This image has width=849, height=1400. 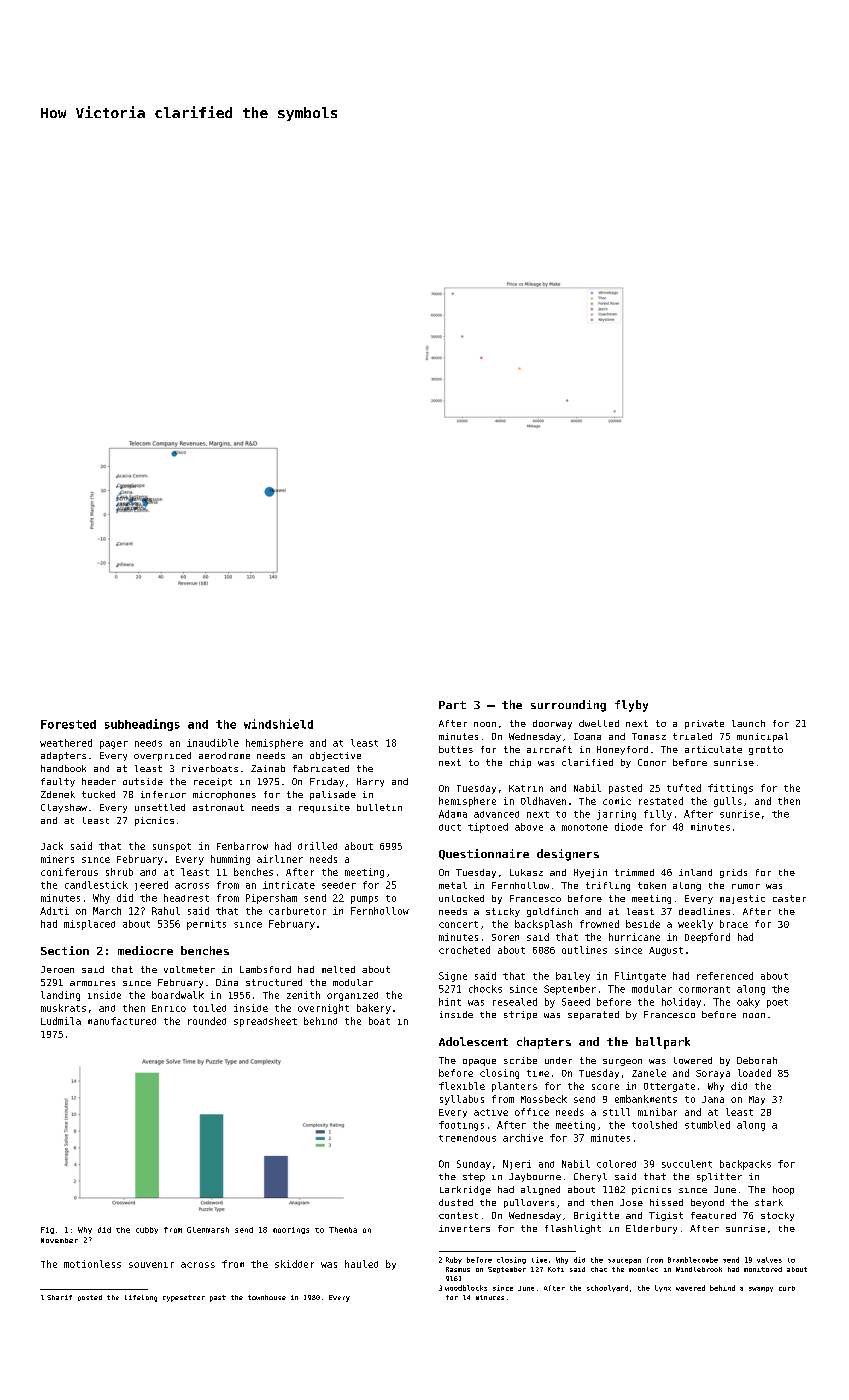 I want to click on manufactured, so click(x=122, y=1021).
